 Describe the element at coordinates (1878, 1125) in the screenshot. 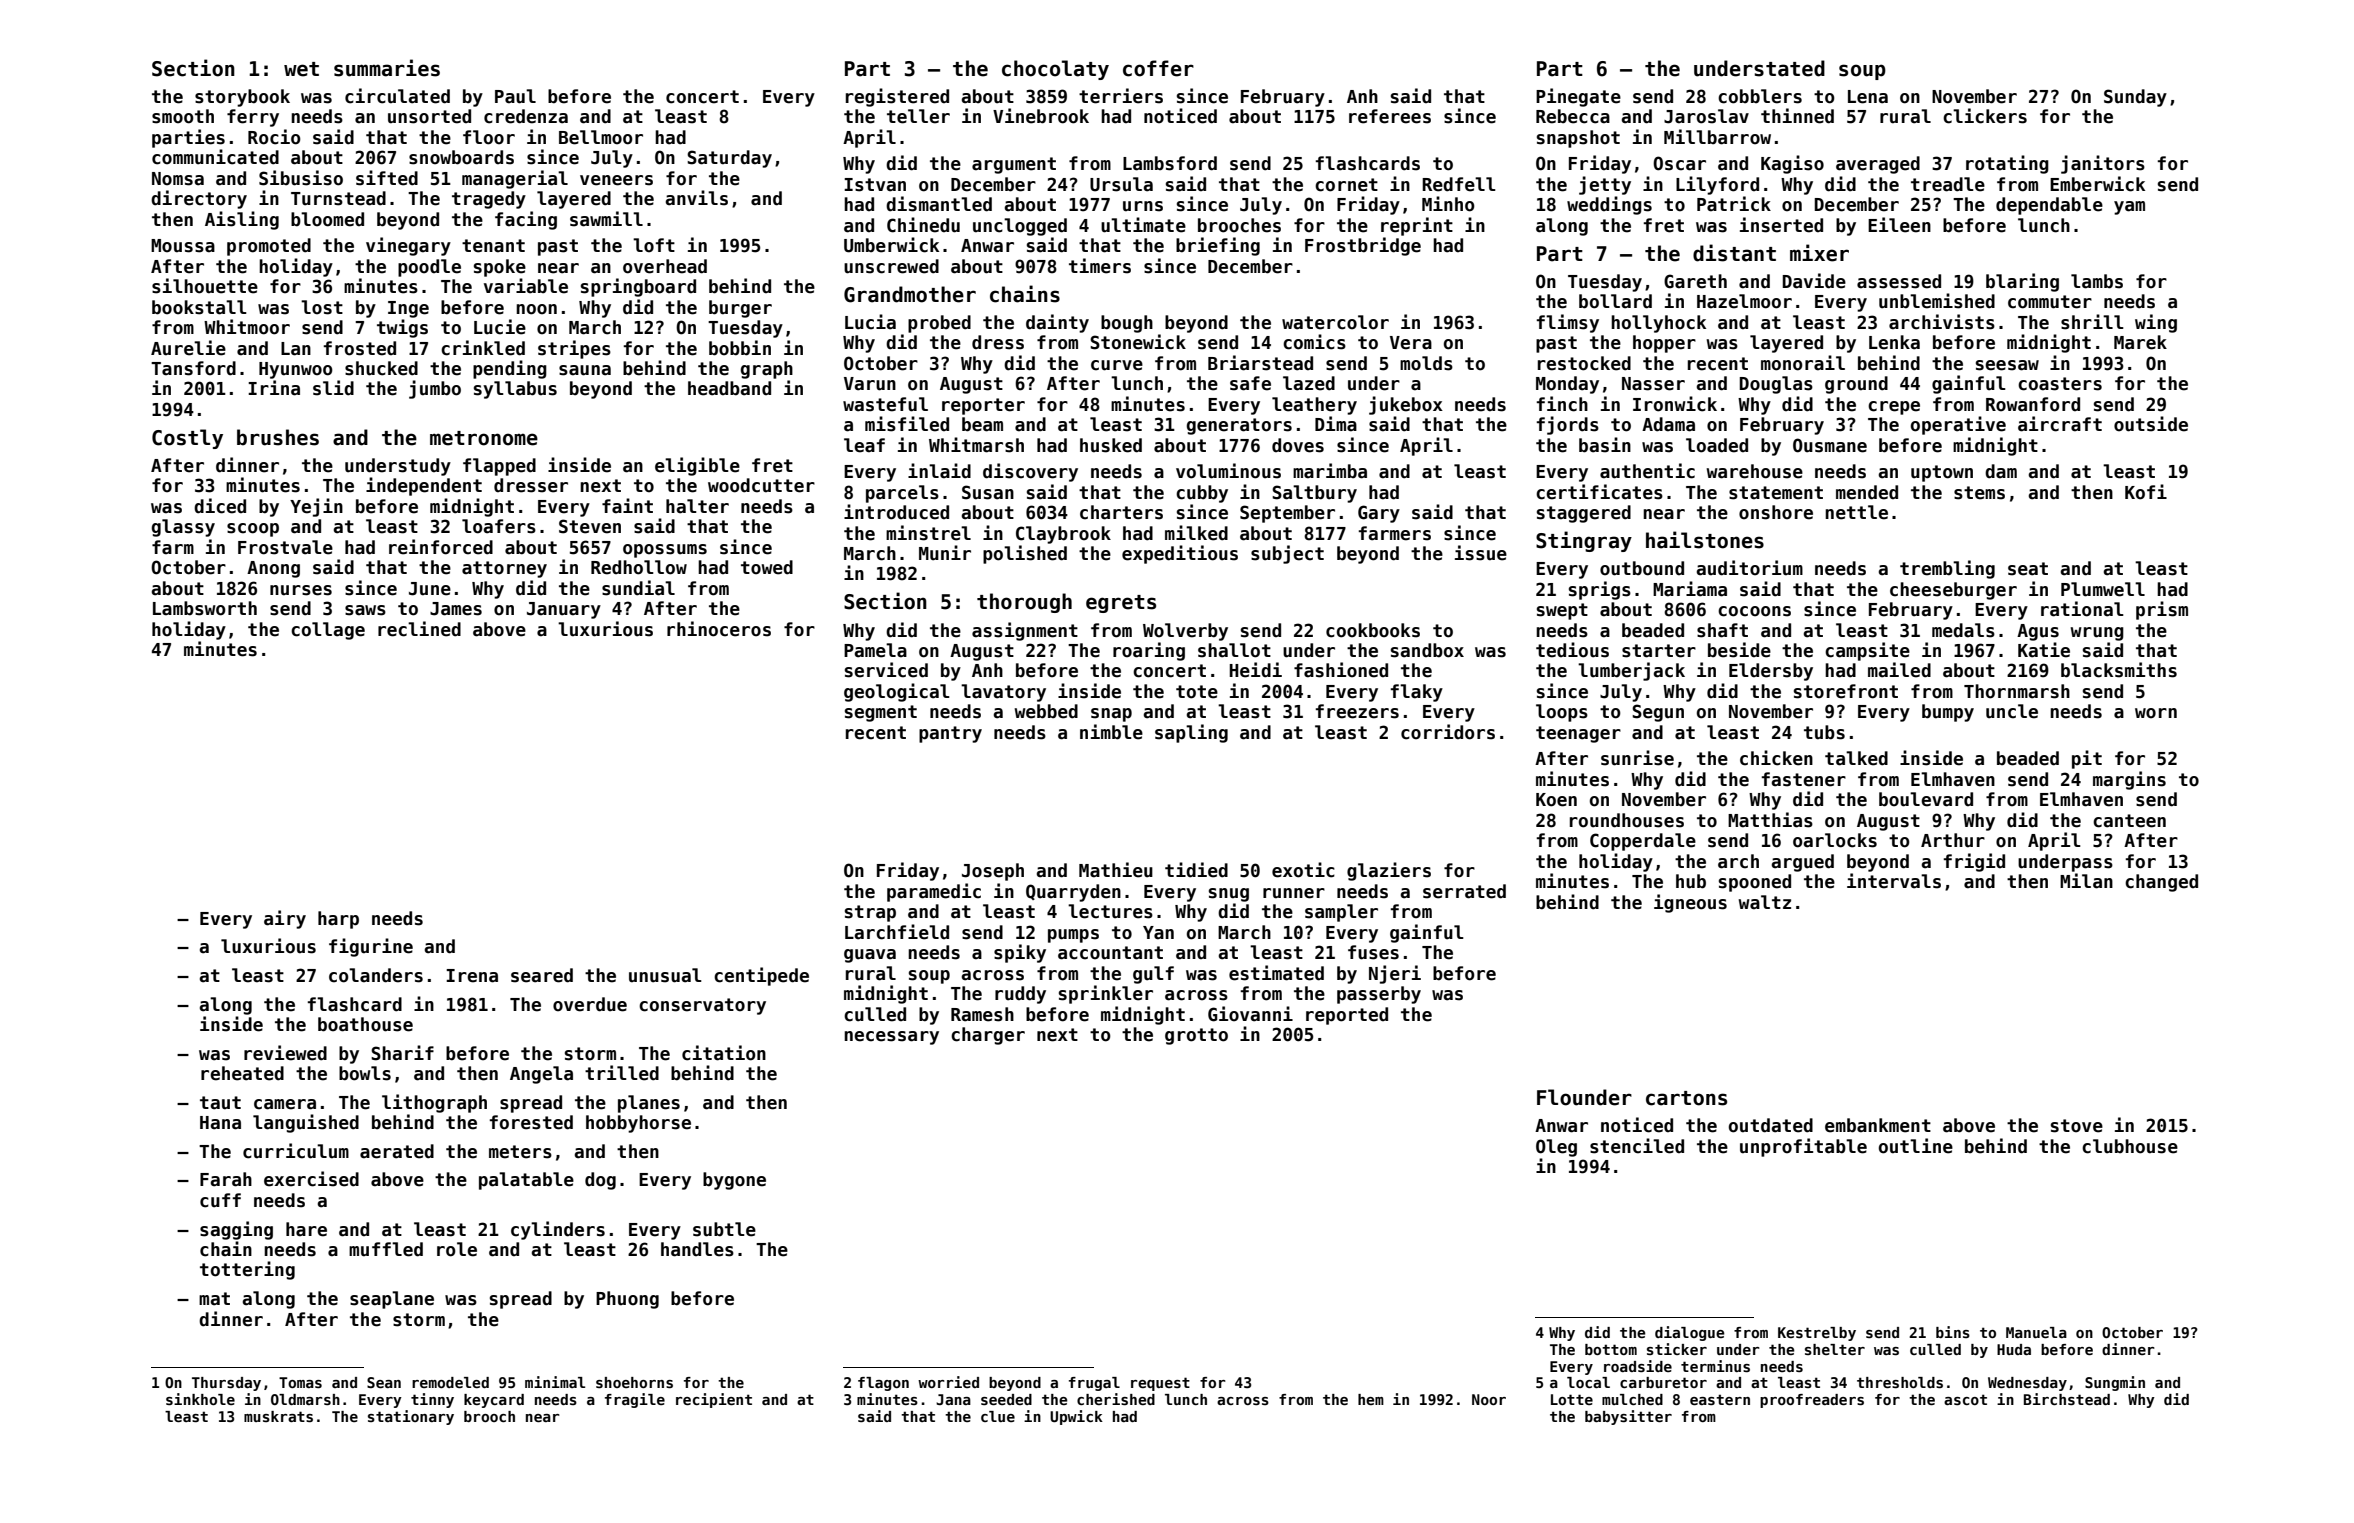

I see `embankment` at that location.
